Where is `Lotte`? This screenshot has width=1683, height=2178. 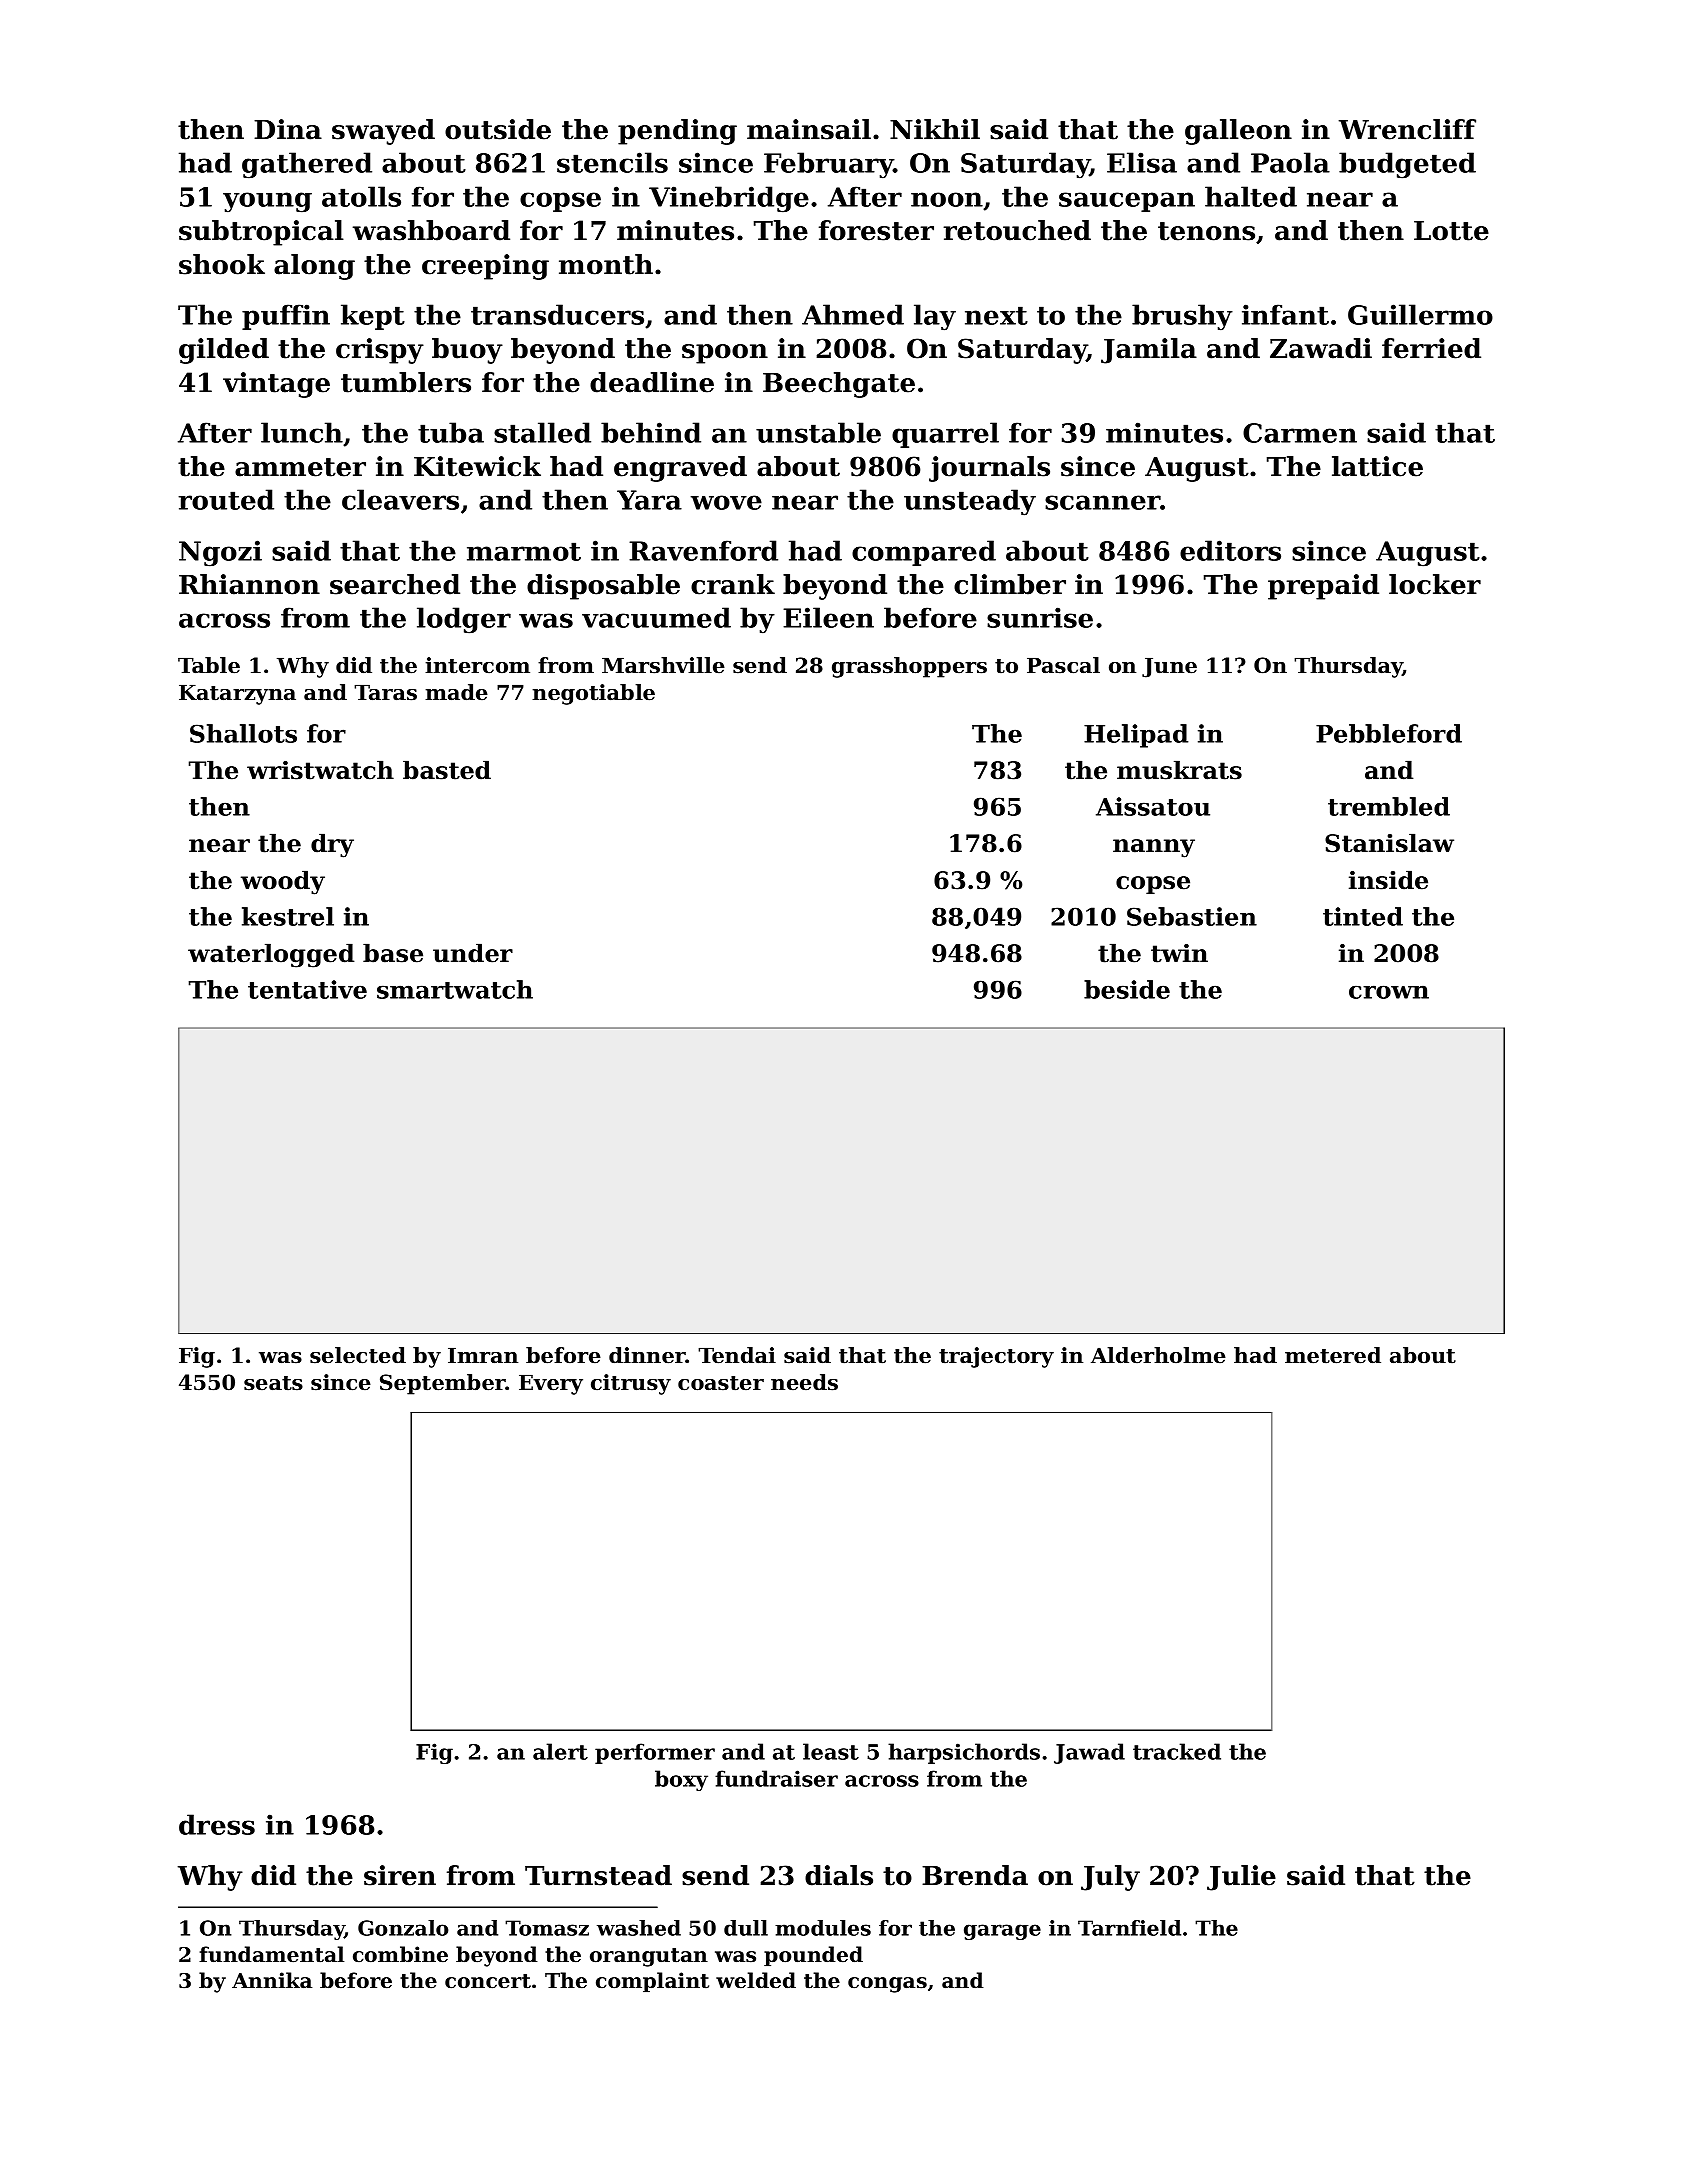 Lotte is located at coordinates (1451, 231).
